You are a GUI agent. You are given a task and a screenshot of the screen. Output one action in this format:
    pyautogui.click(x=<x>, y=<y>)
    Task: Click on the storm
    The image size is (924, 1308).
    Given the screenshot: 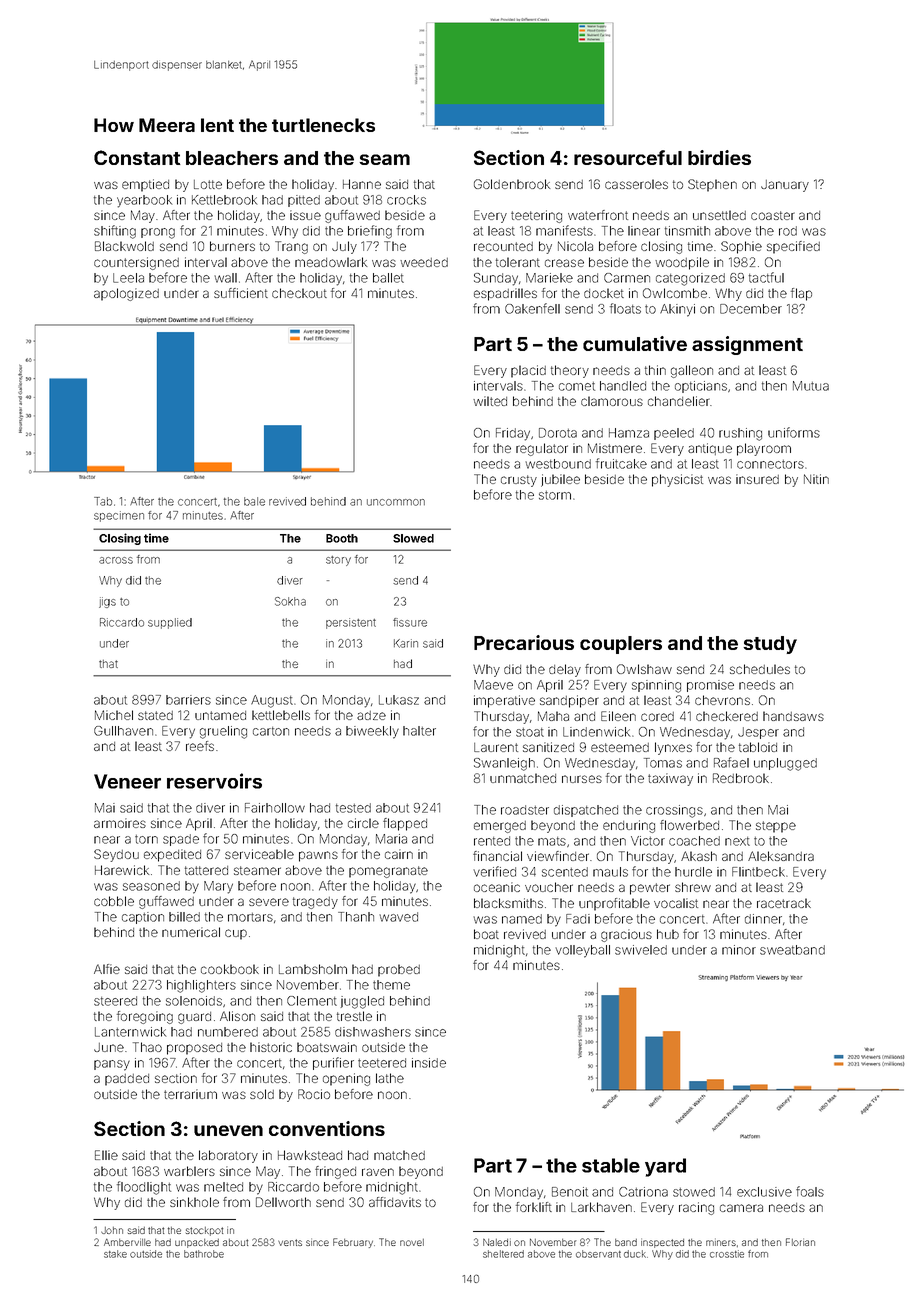 What is the action you would take?
    pyautogui.click(x=555, y=495)
